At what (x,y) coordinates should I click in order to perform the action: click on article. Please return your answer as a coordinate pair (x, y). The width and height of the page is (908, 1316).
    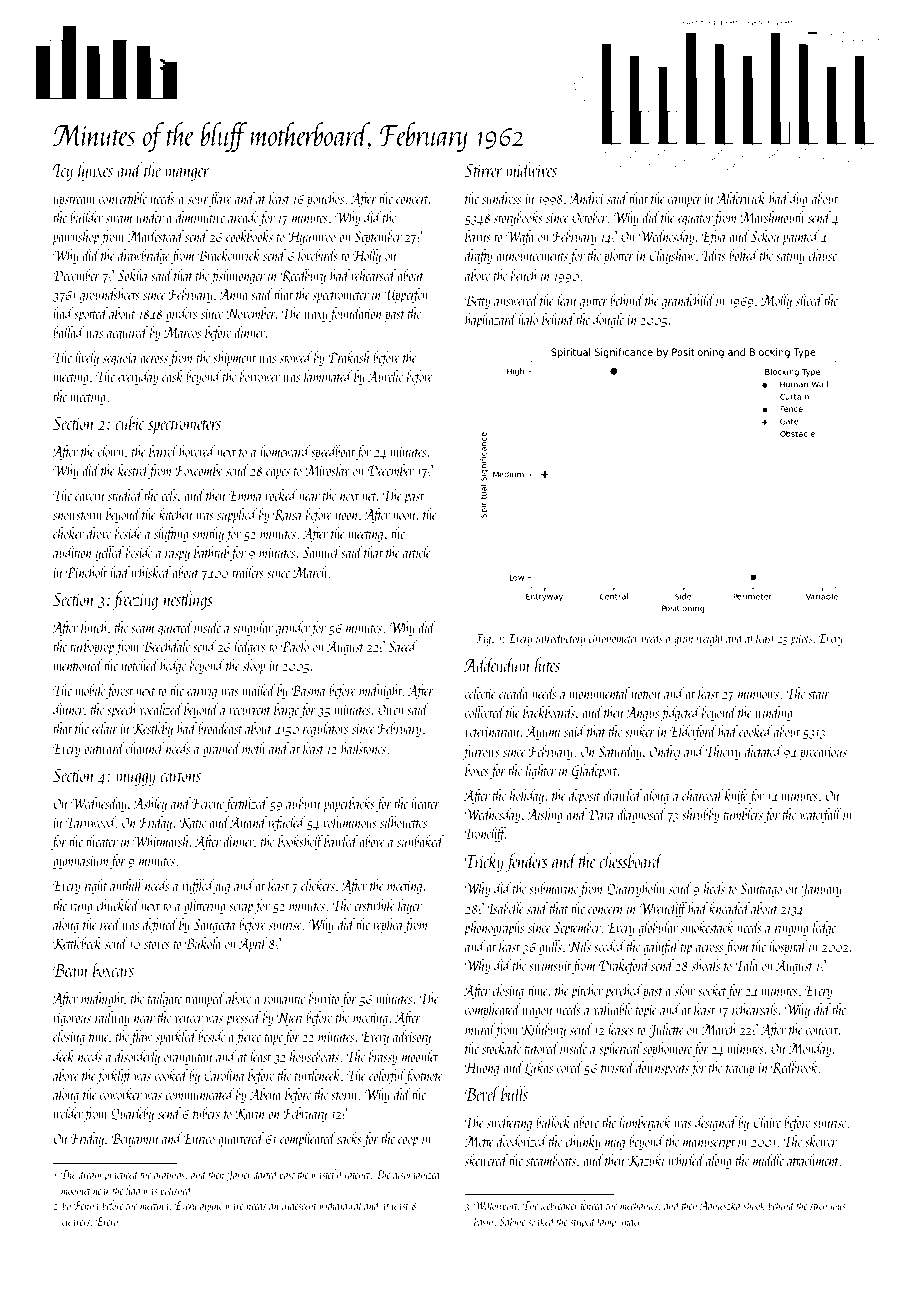
    Looking at the image, I should click on (417, 552).
